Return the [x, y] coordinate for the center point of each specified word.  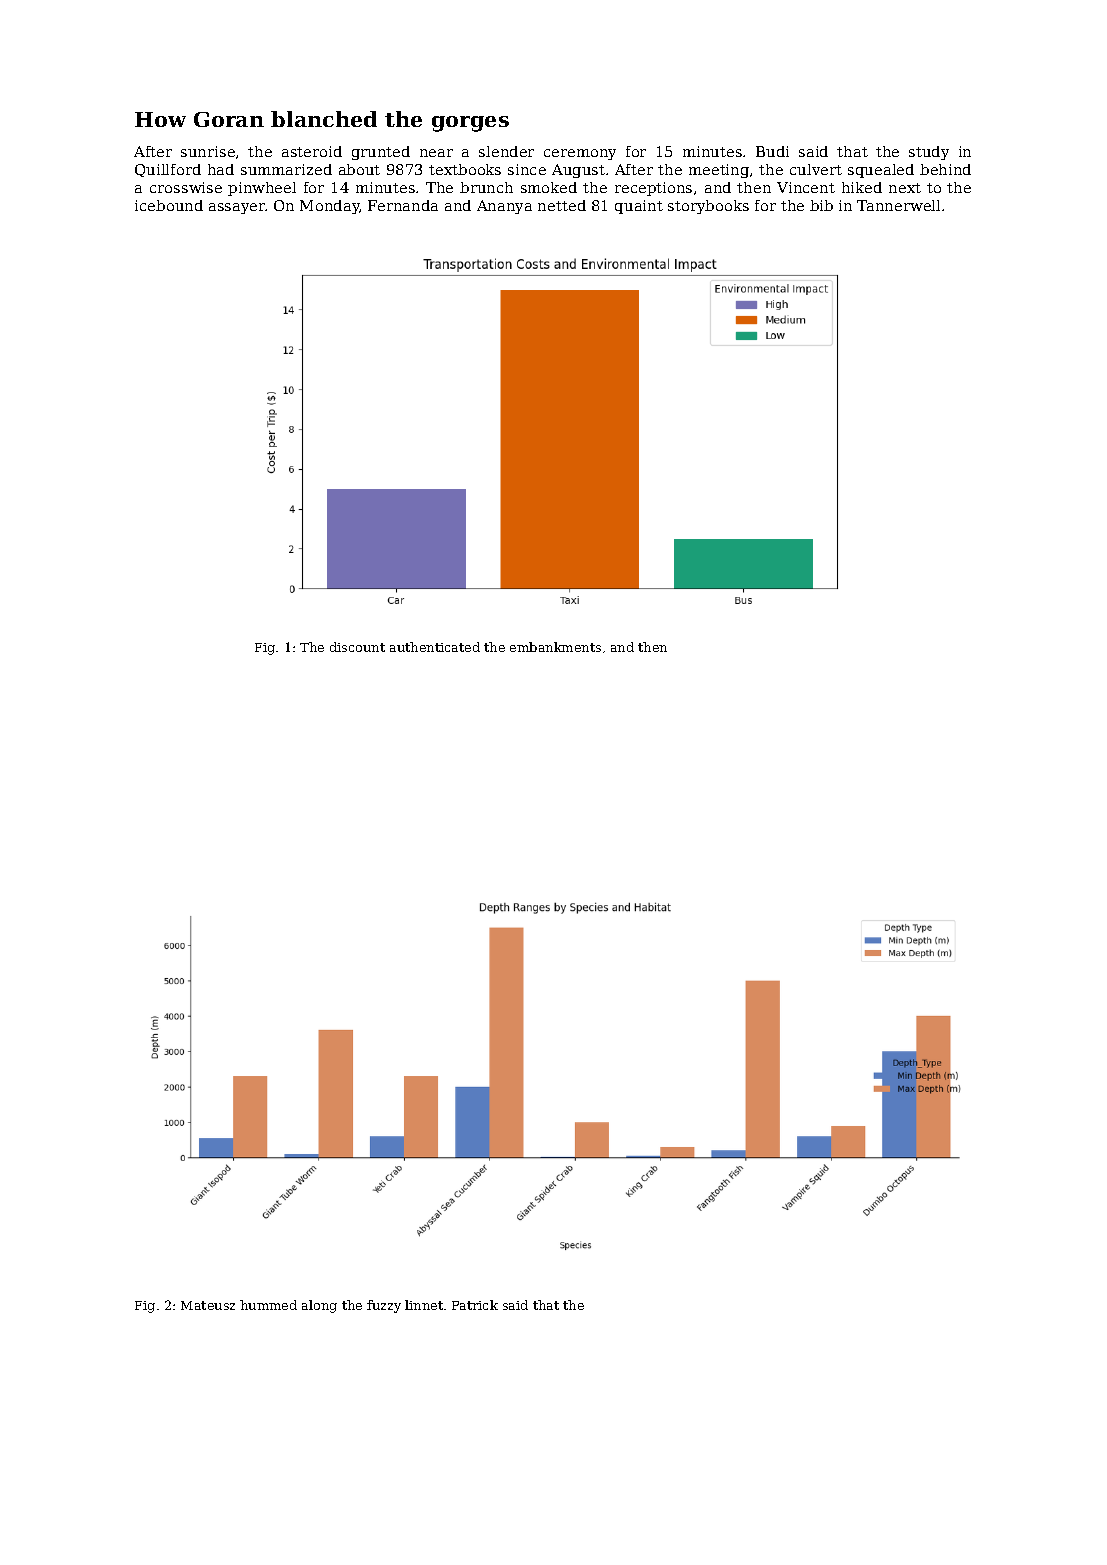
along [319, 1306]
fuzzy [384, 1306]
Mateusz [208, 1305]
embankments [555, 647]
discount [357, 647]
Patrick [475, 1305]
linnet [424, 1305]
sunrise [208, 151]
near [436, 153]
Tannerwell [898, 205]
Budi [772, 151]
